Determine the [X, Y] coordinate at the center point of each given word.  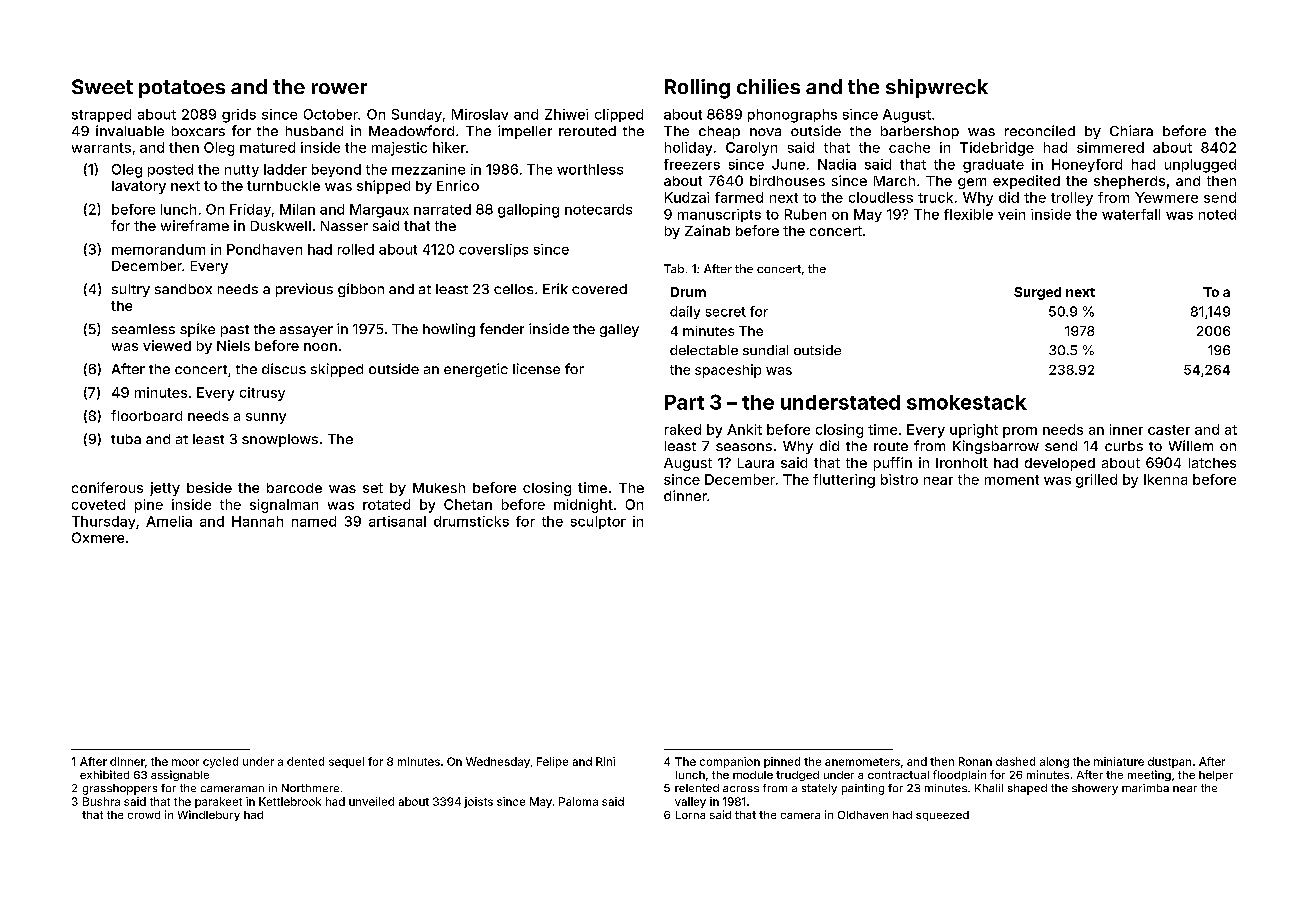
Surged [1037, 293]
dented [305, 761]
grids [239, 116]
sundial [765, 350]
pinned [782, 762]
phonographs [792, 116]
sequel [346, 762]
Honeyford [1087, 165]
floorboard [146, 415]
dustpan [1169, 762]
